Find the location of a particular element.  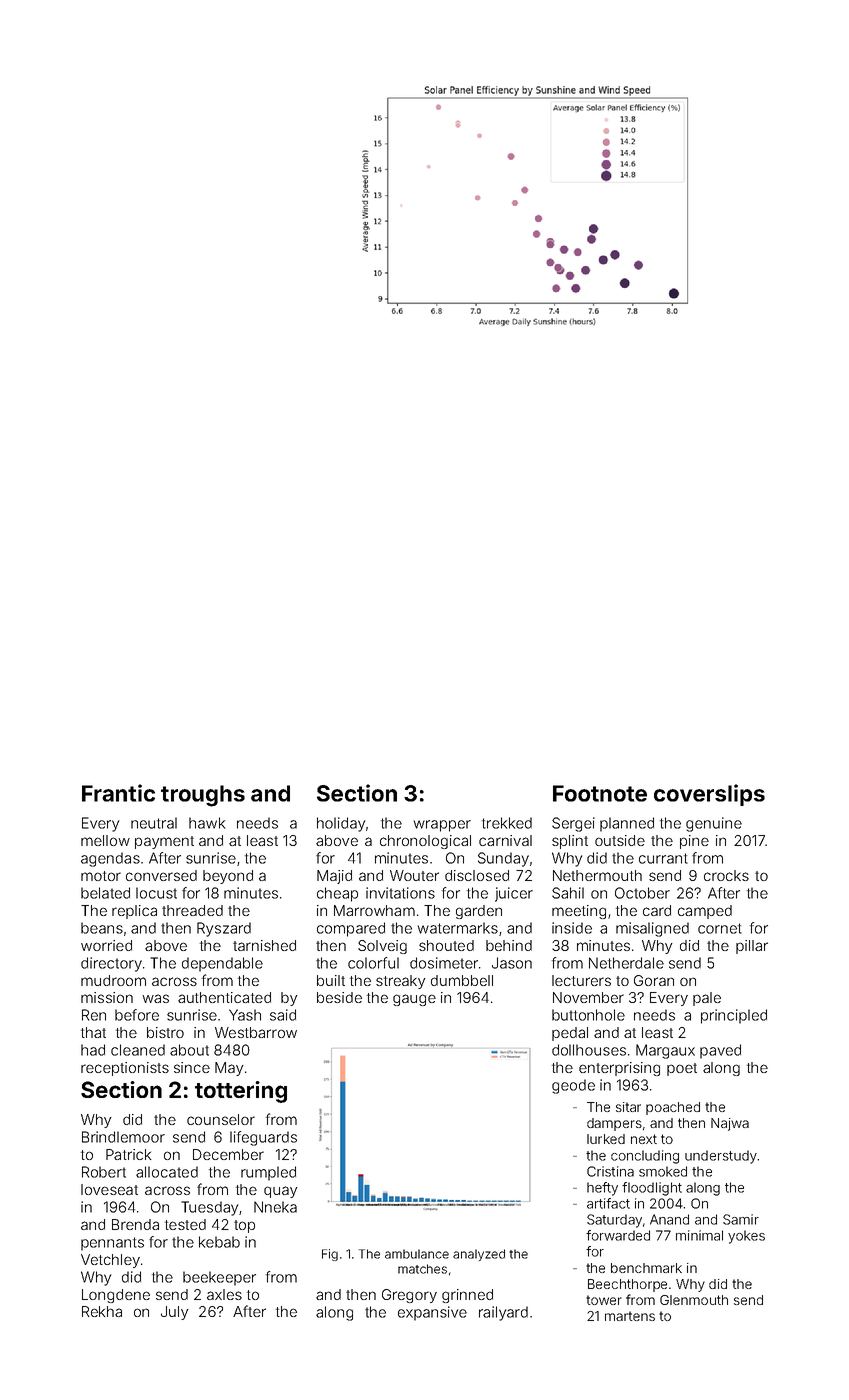

pedal is located at coordinates (570, 1034).
